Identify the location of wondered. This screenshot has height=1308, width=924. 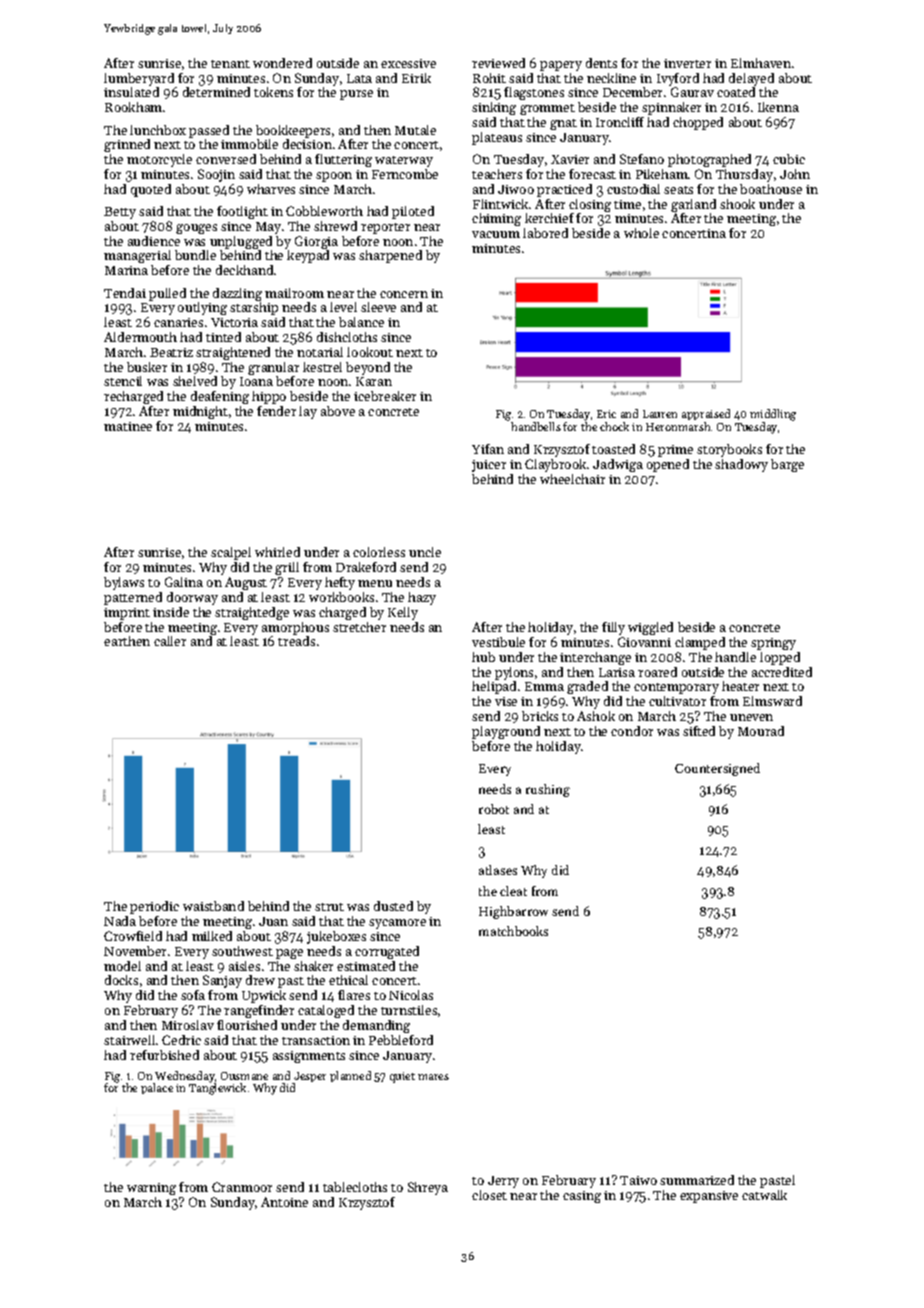
(282, 63).
